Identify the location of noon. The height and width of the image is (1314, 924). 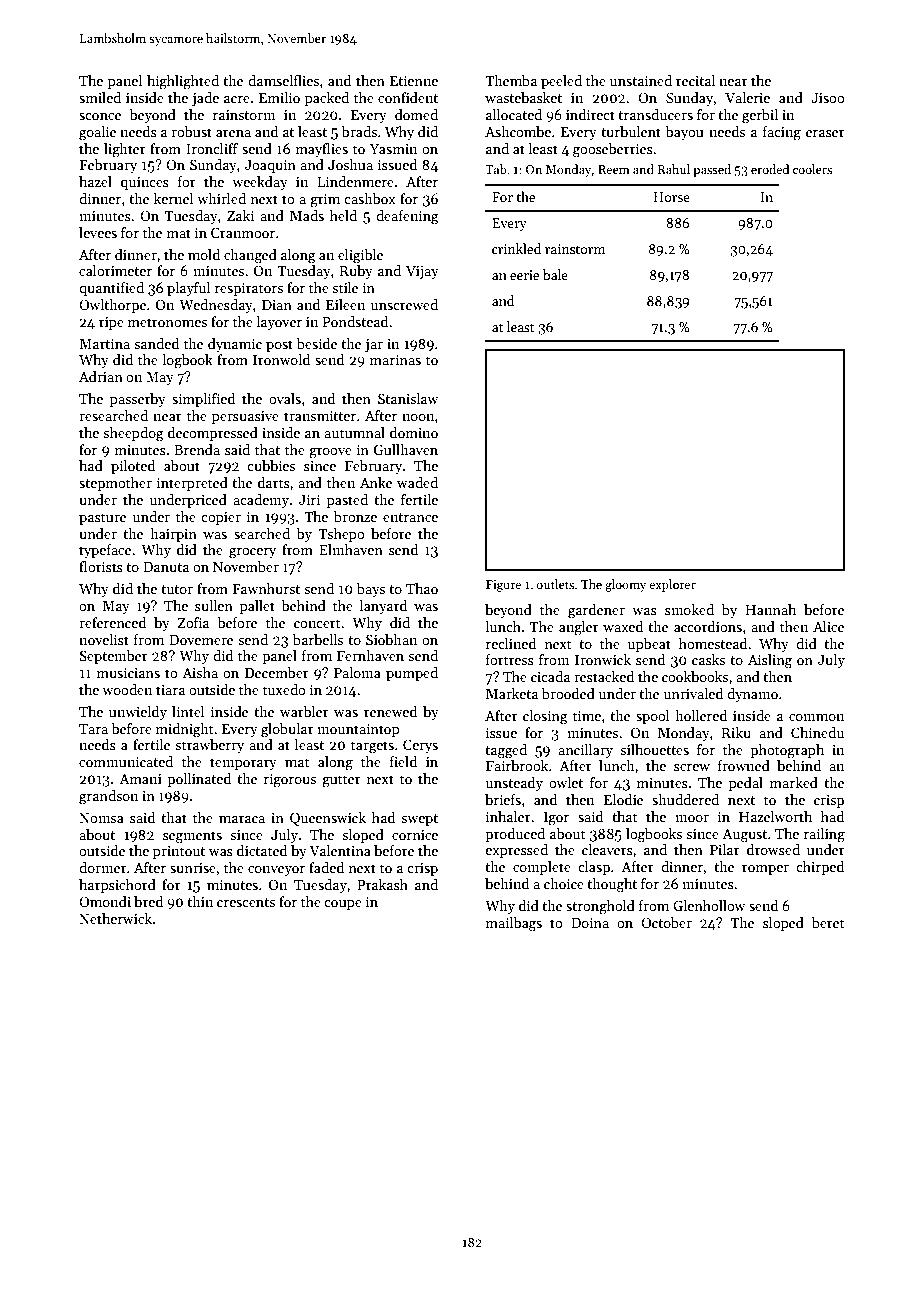
(418, 417).
